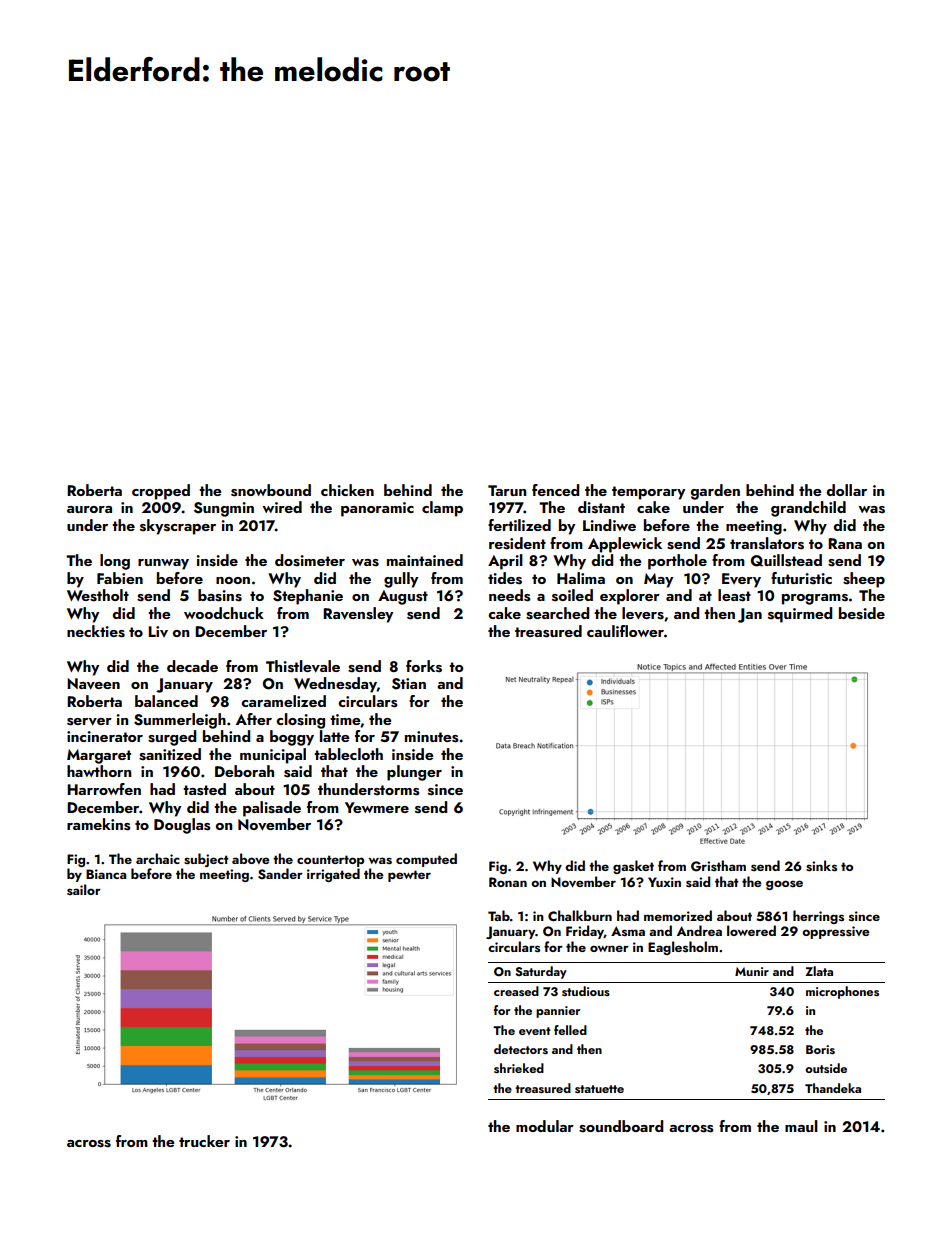 The width and height of the screenshot is (952, 1233). I want to click on trucker, so click(204, 1141).
